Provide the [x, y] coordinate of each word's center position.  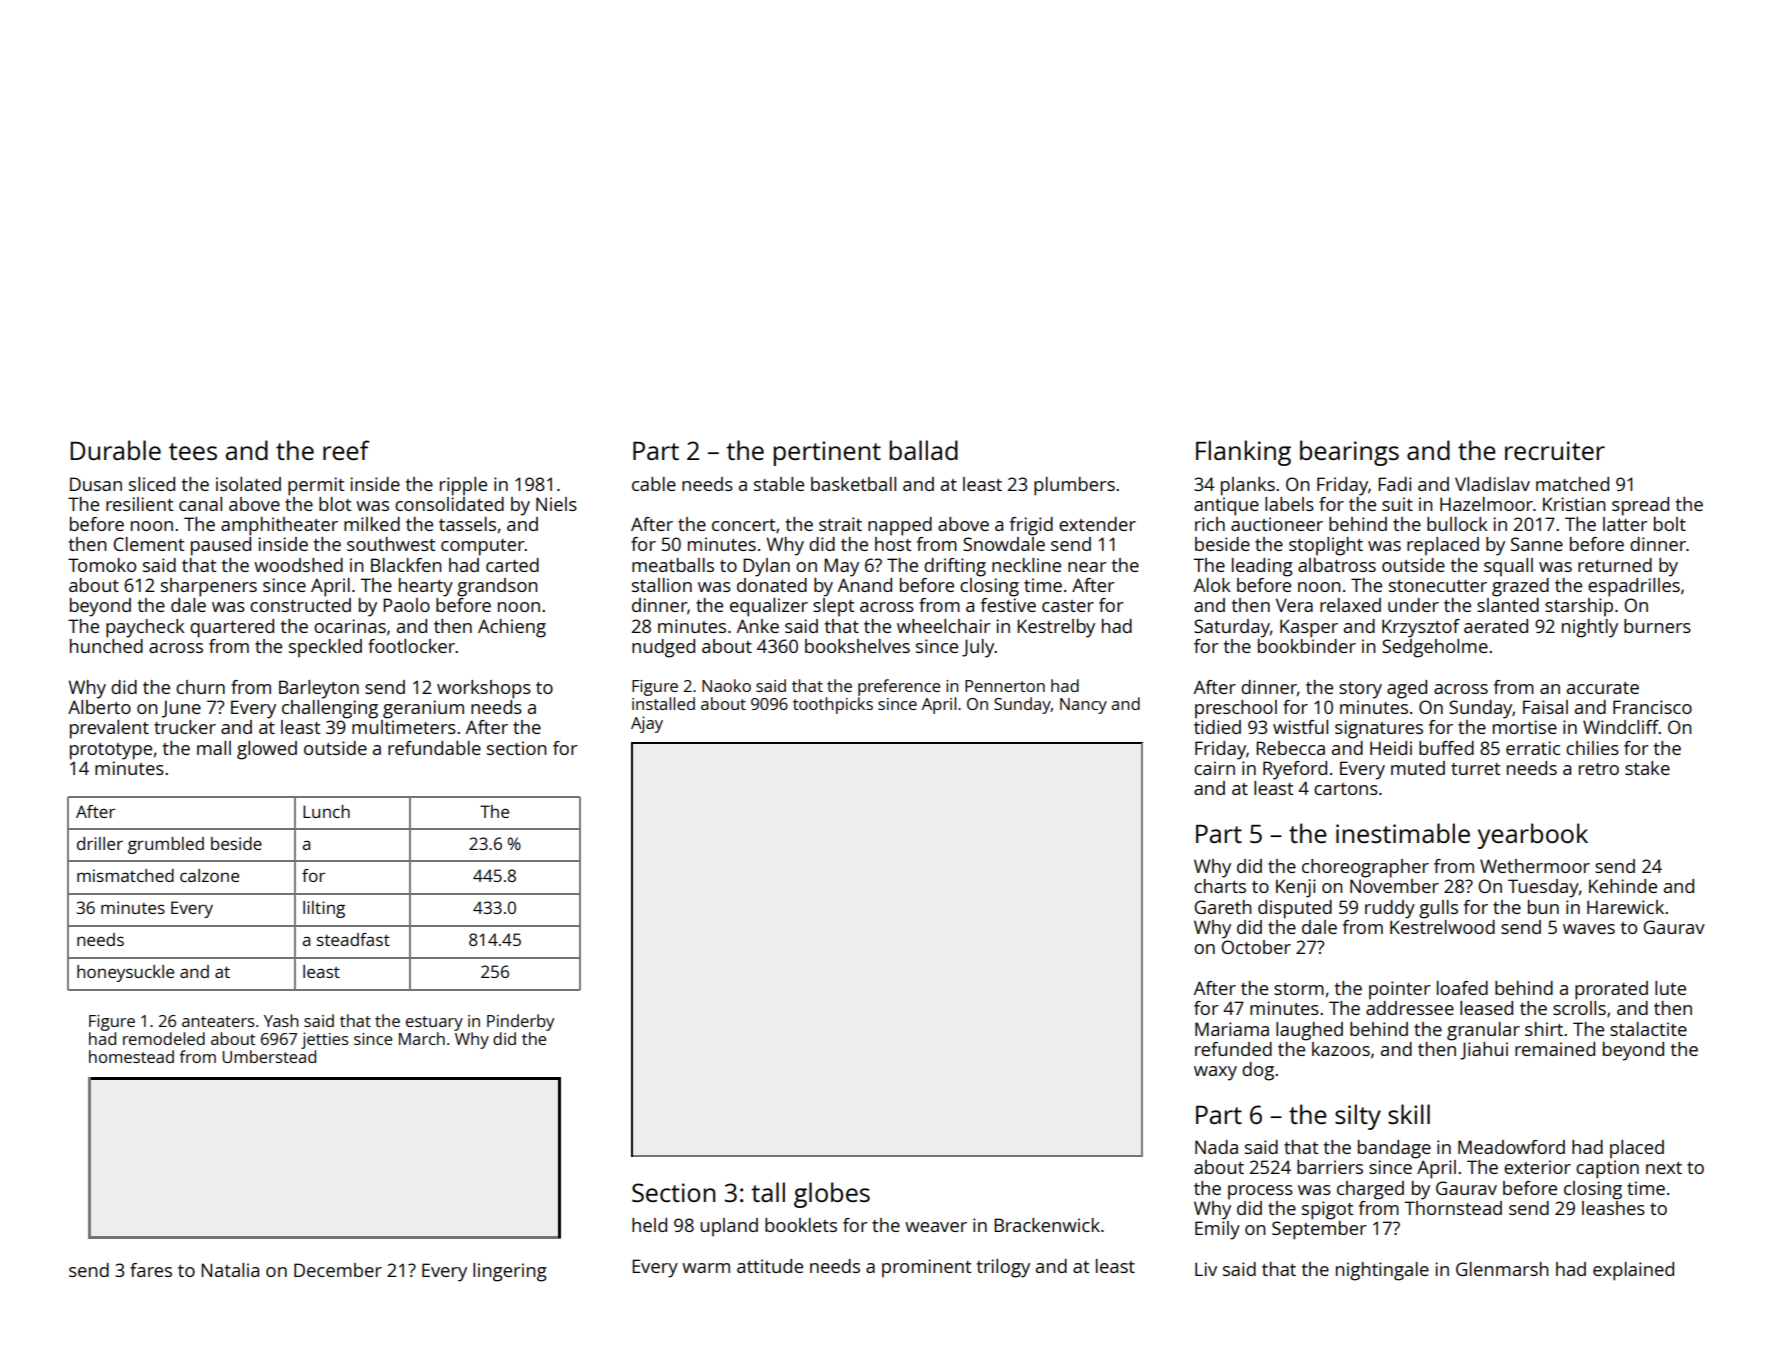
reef [346, 450]
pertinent [827, 453]
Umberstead [269, 1056]
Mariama [1232, 1029]
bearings [1349, 453]
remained [1555, 1049]
